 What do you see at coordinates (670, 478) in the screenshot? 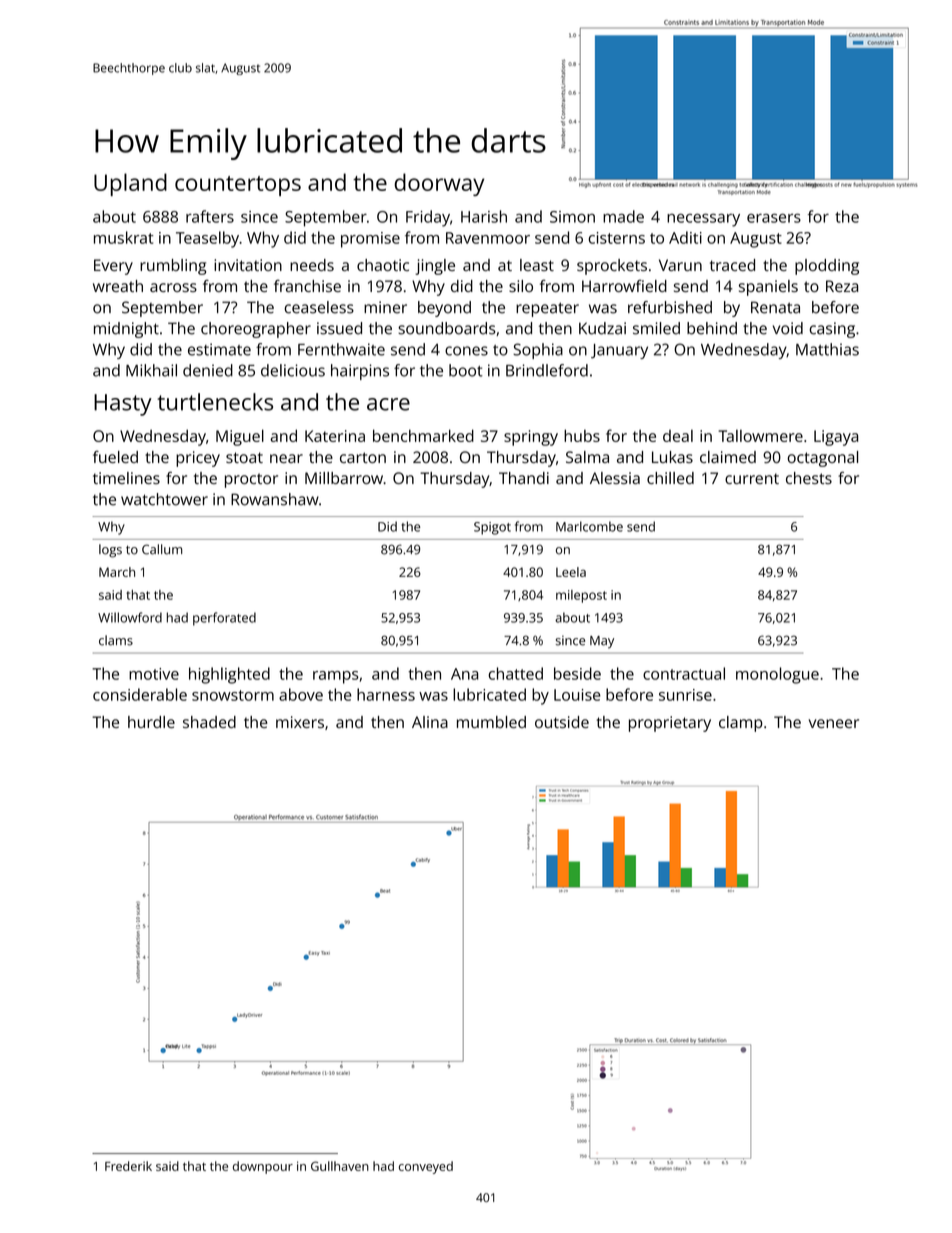
I see `chilled` at bounding box center [670, 478].
